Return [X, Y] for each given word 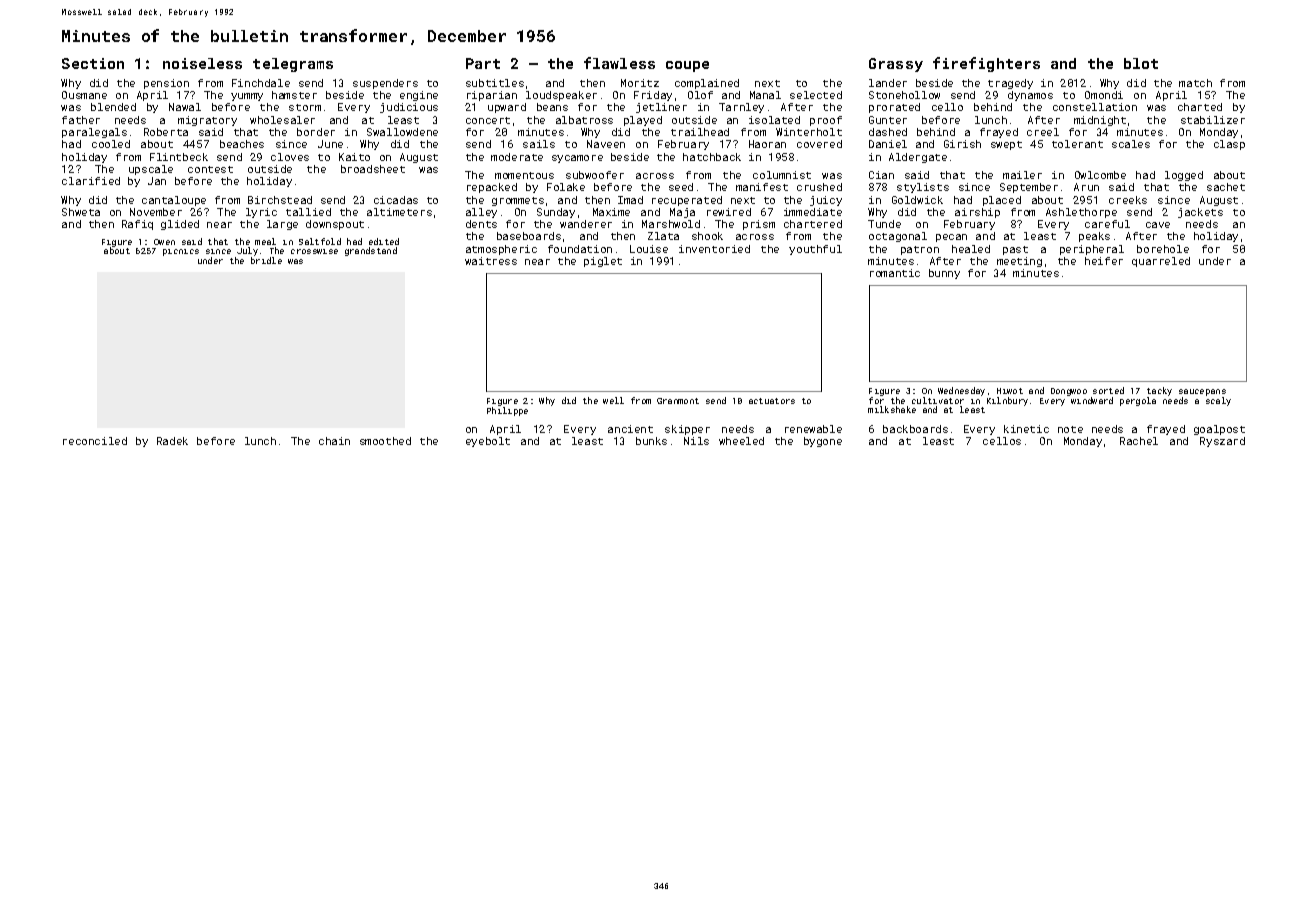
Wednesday [961, 391]
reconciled [95, 441]
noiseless [202, 63]
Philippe [507, 411]
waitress [491, 261]
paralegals [94, 133]
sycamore [577, 159]
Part [483, 63]
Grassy [896, 65]
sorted [1108, 390]
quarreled [1161, 262]
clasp [1229, 145]
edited [384, 241]
